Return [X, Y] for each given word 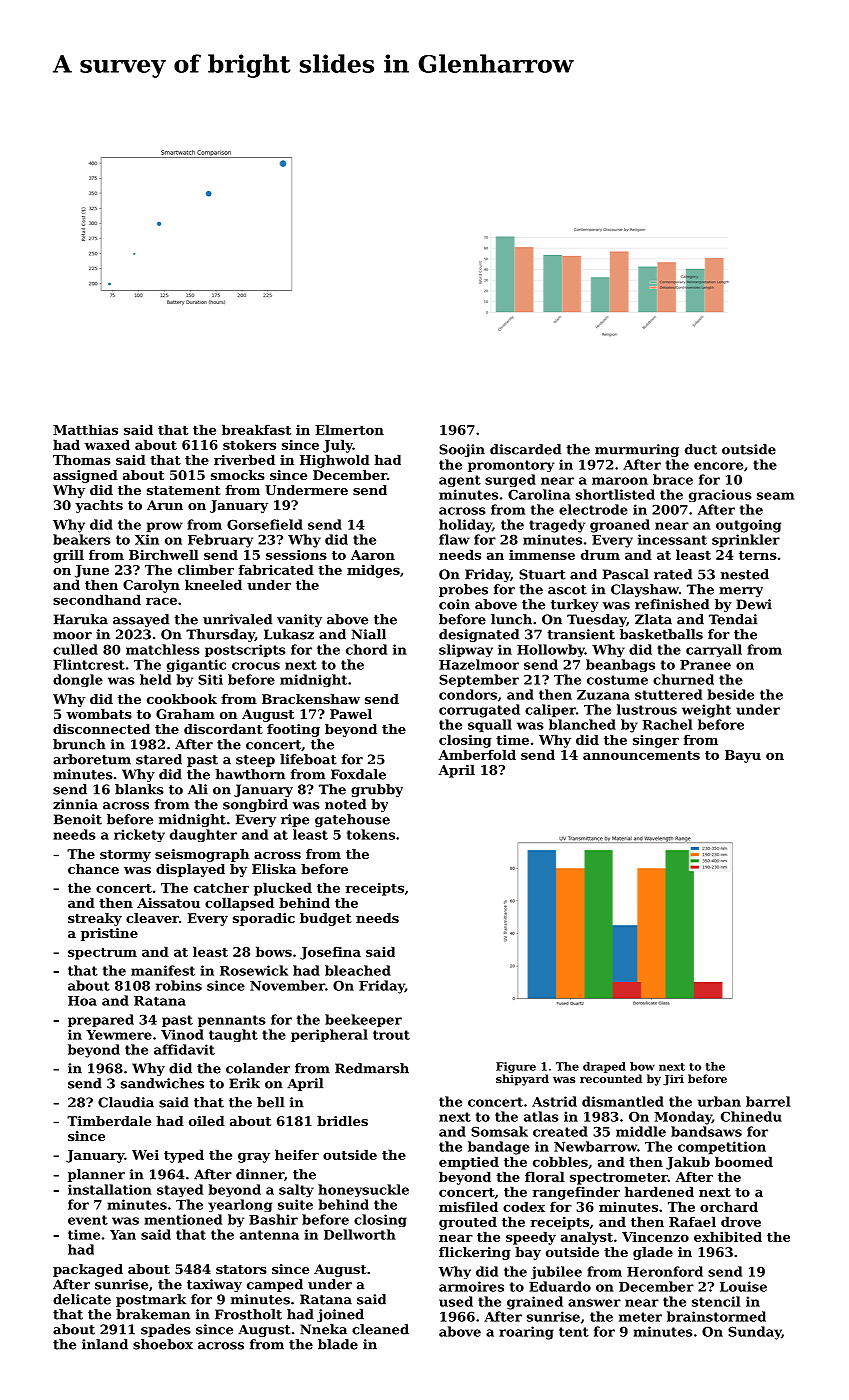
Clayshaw [645, 590]
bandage [499, 1148]
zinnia [75, 804]
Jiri [673, 1080]
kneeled [213, 584]
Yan [123, 1235]
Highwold [335, 461]
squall [490, 726]
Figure [516, 1067]
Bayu [743, 756]
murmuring [637, 450]
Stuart [542, 574]
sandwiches [162, 1083]
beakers [82, 539]
